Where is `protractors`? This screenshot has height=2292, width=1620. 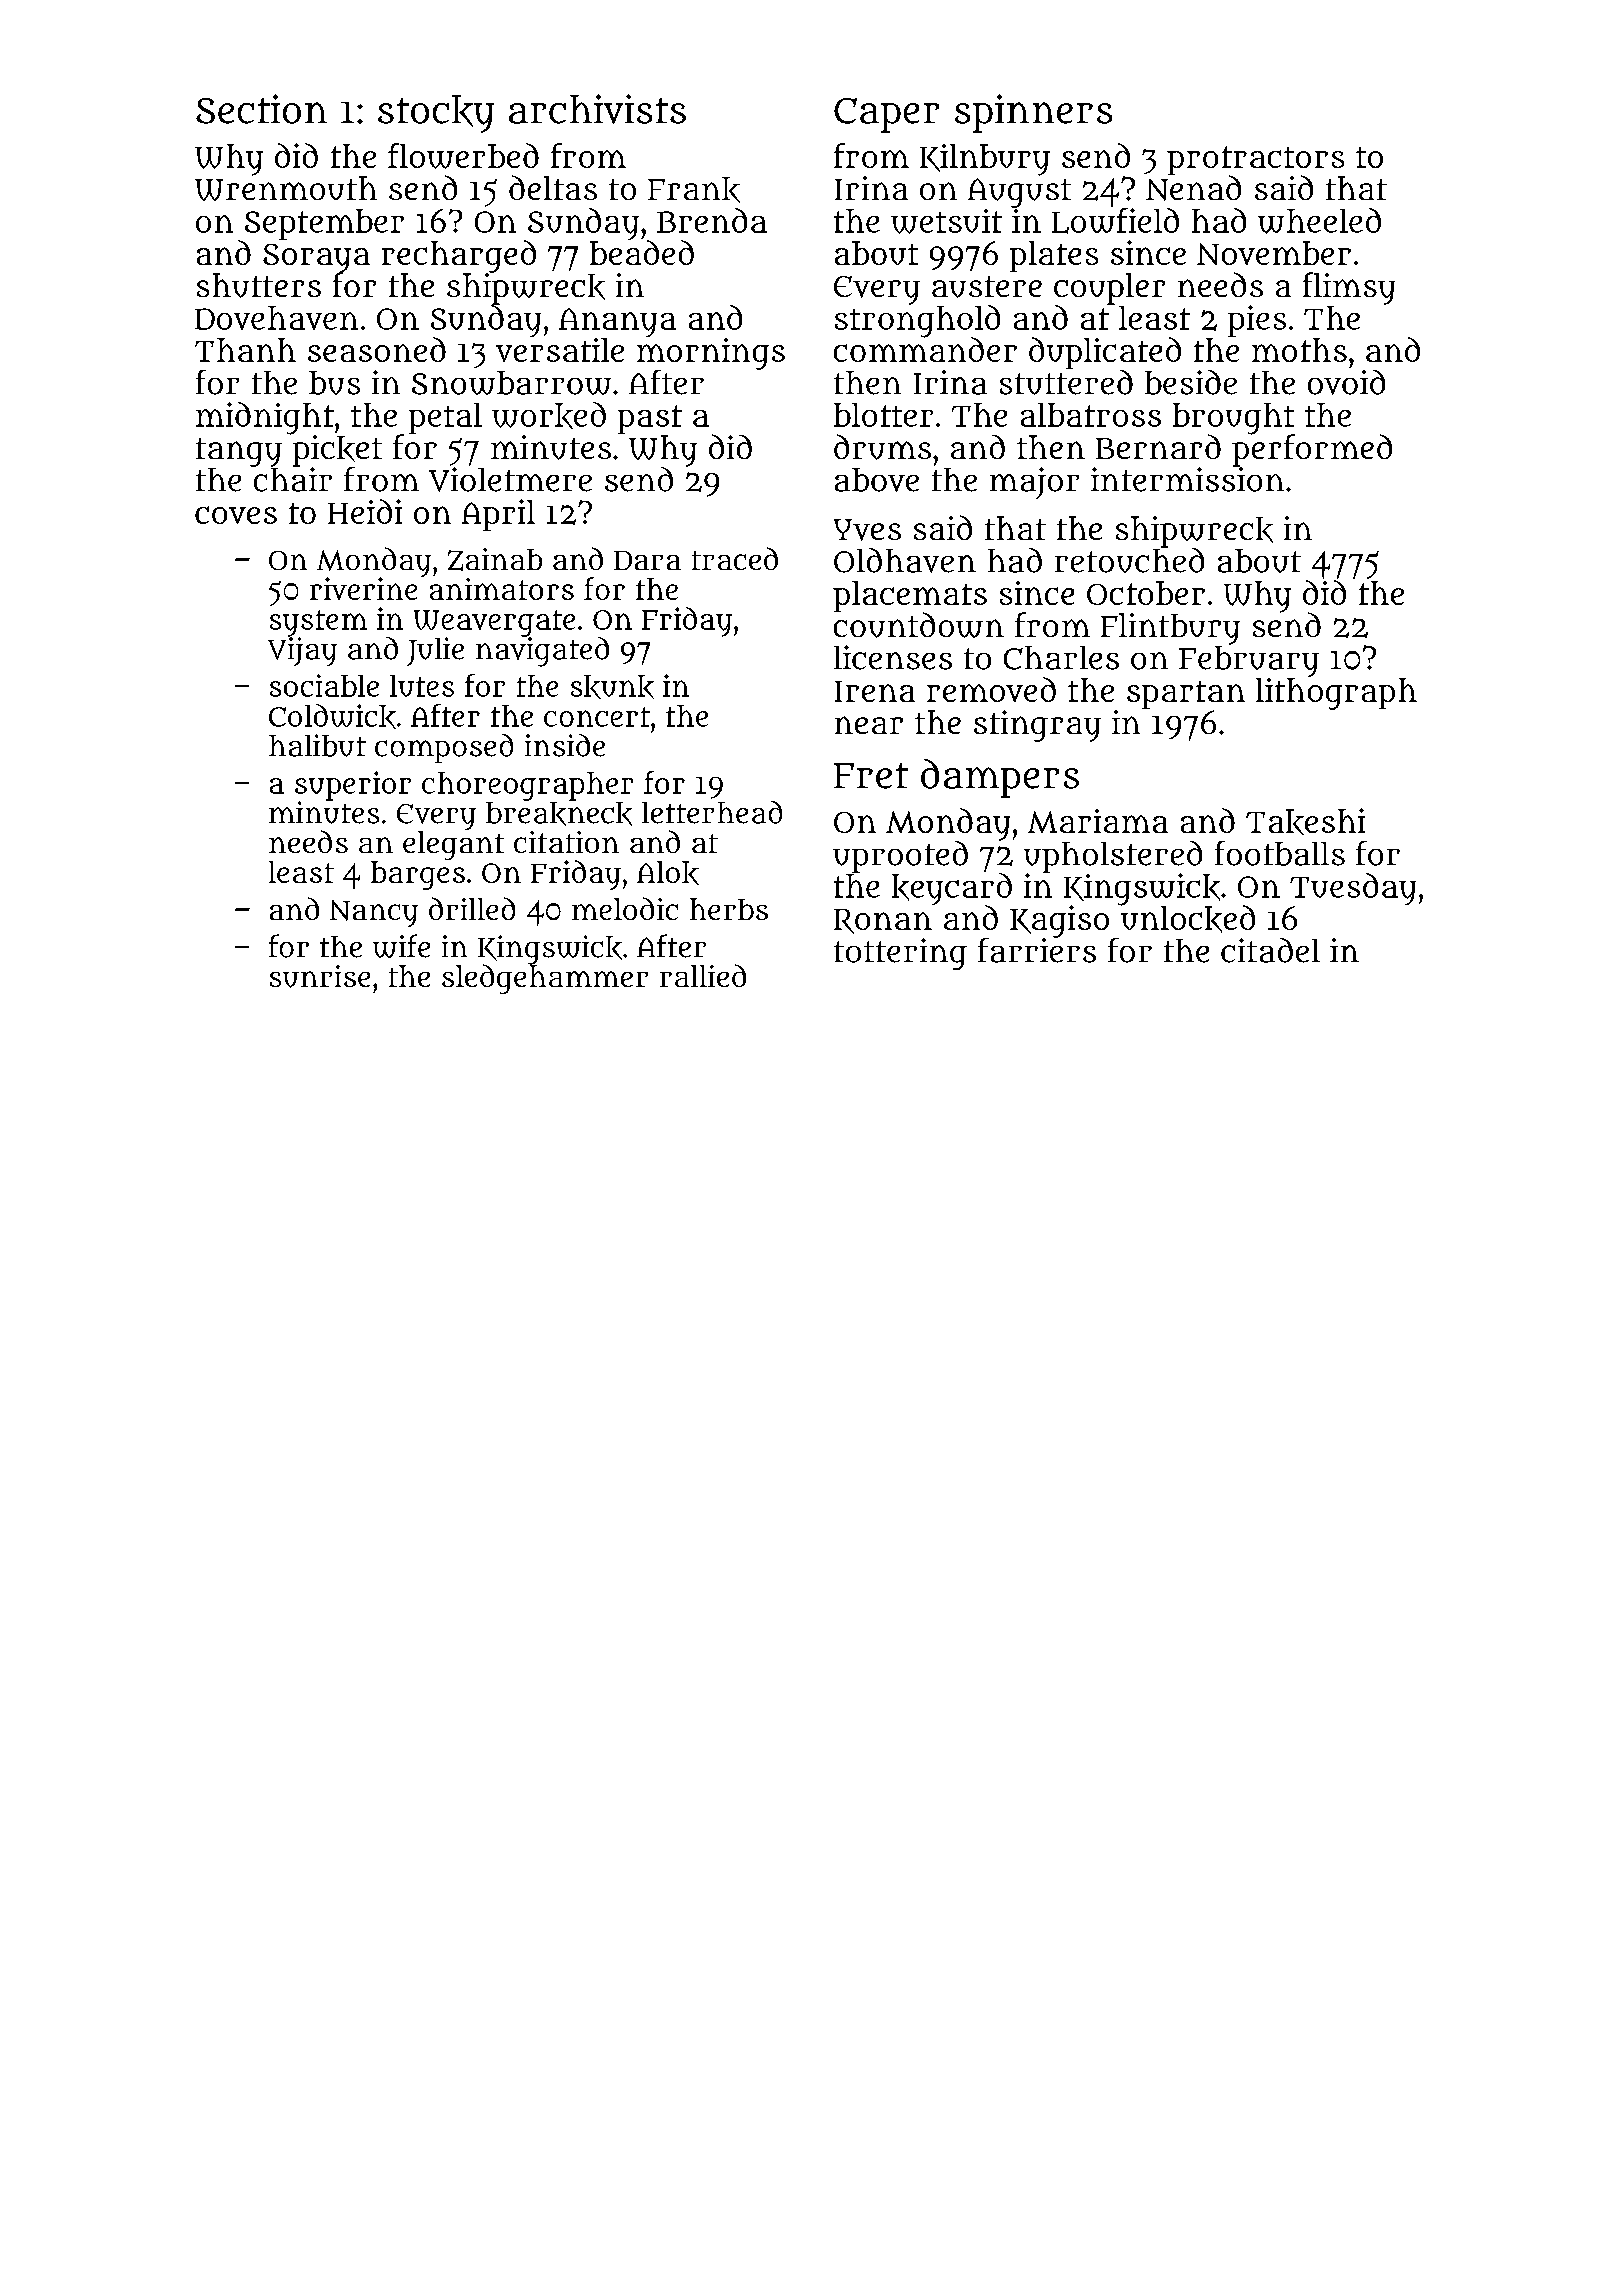 protractors is located at coordinates (1255, 160).
